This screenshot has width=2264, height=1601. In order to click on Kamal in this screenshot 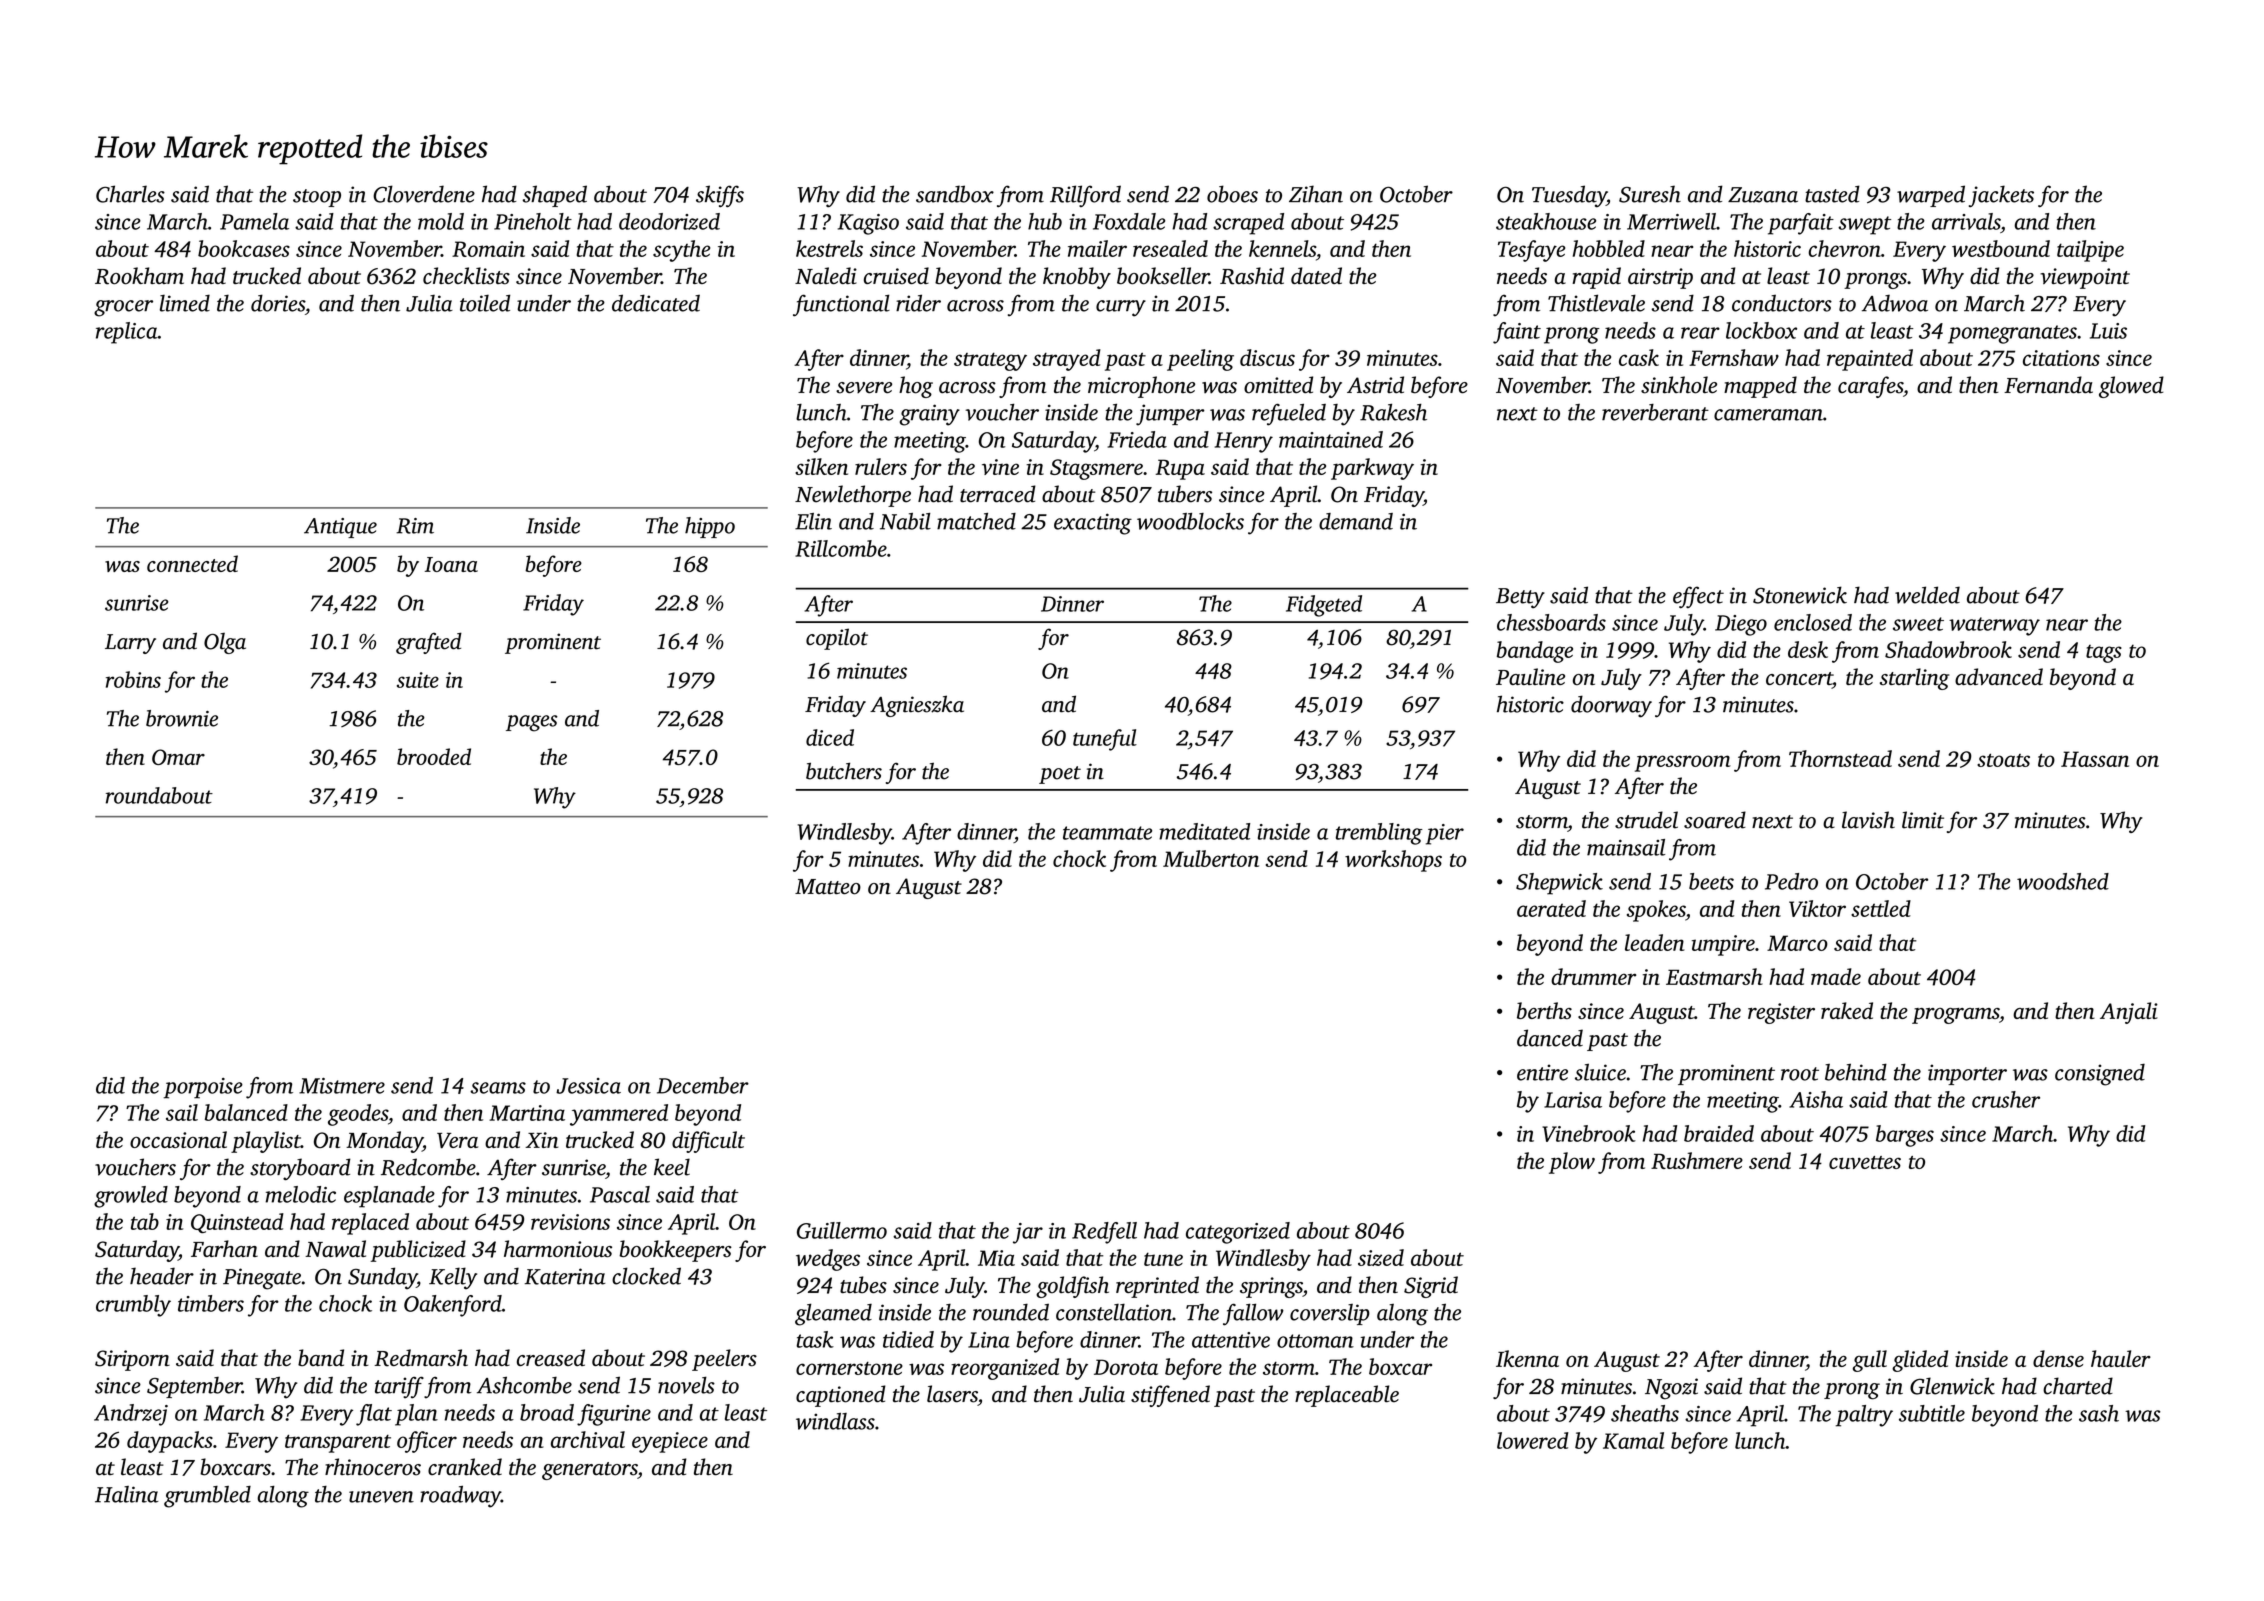, I will do `click(1633, 1440)`.
